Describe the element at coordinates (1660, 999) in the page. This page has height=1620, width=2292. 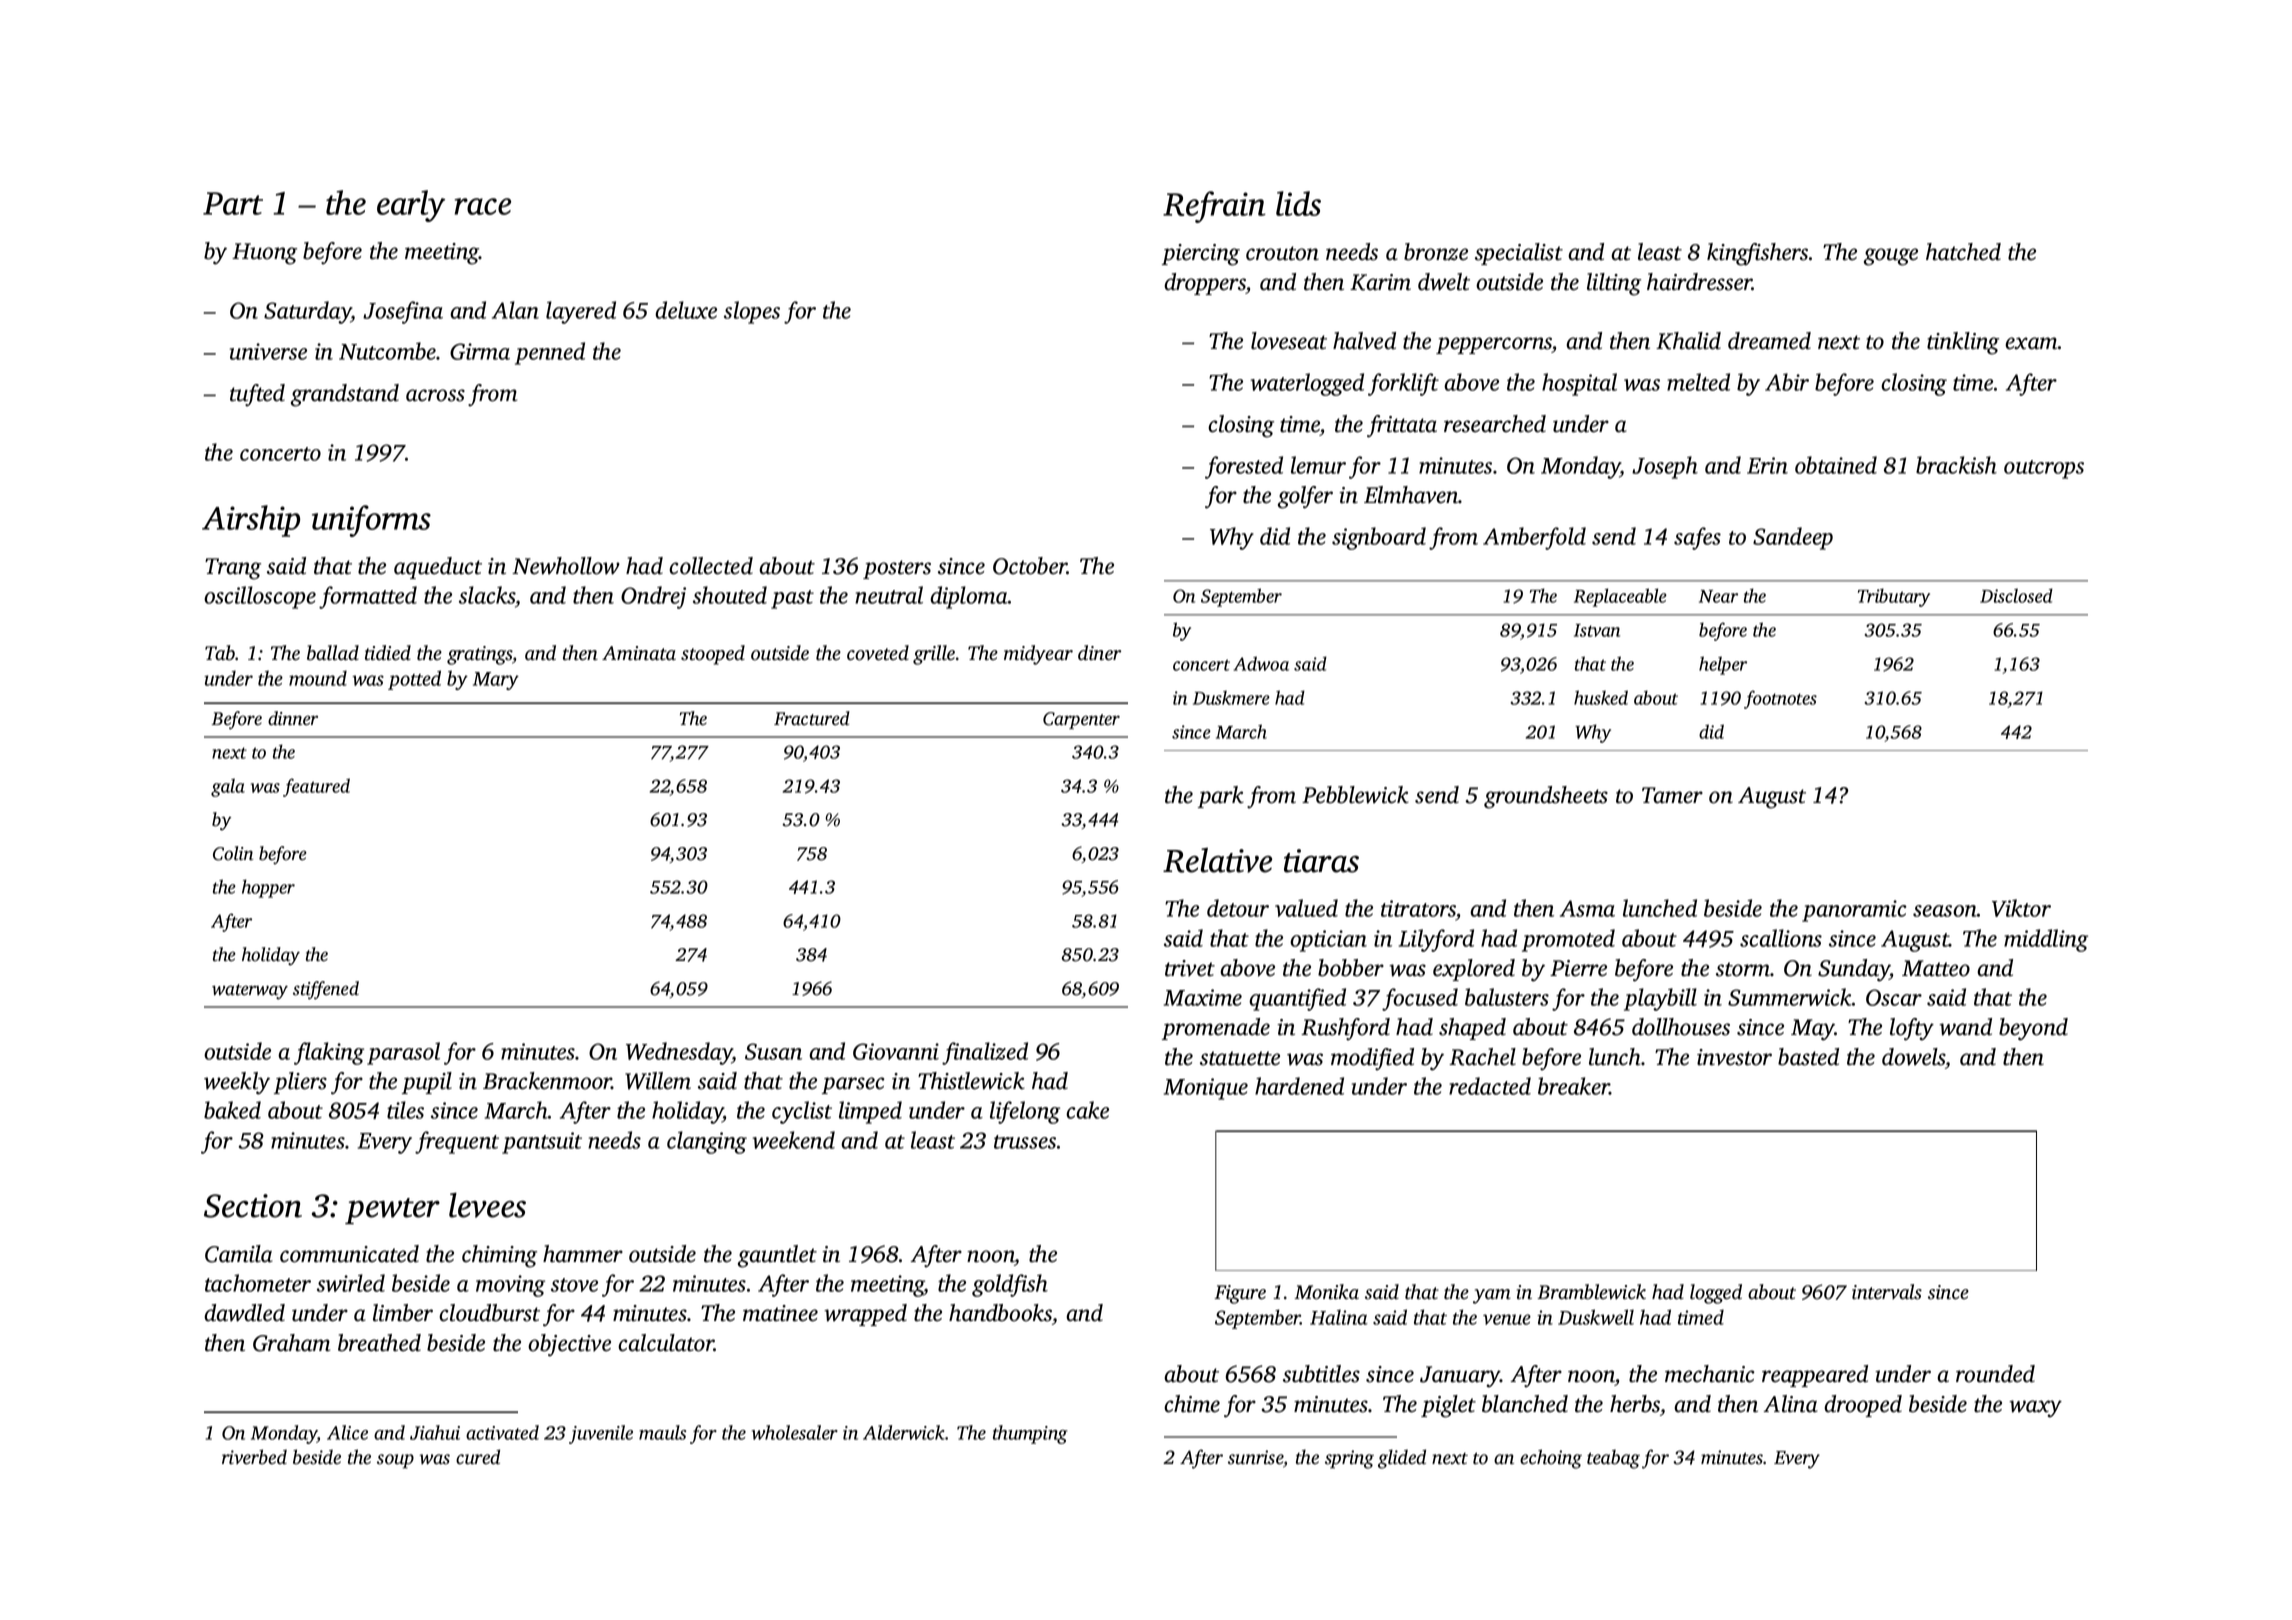
I see `playbill` at that location.
